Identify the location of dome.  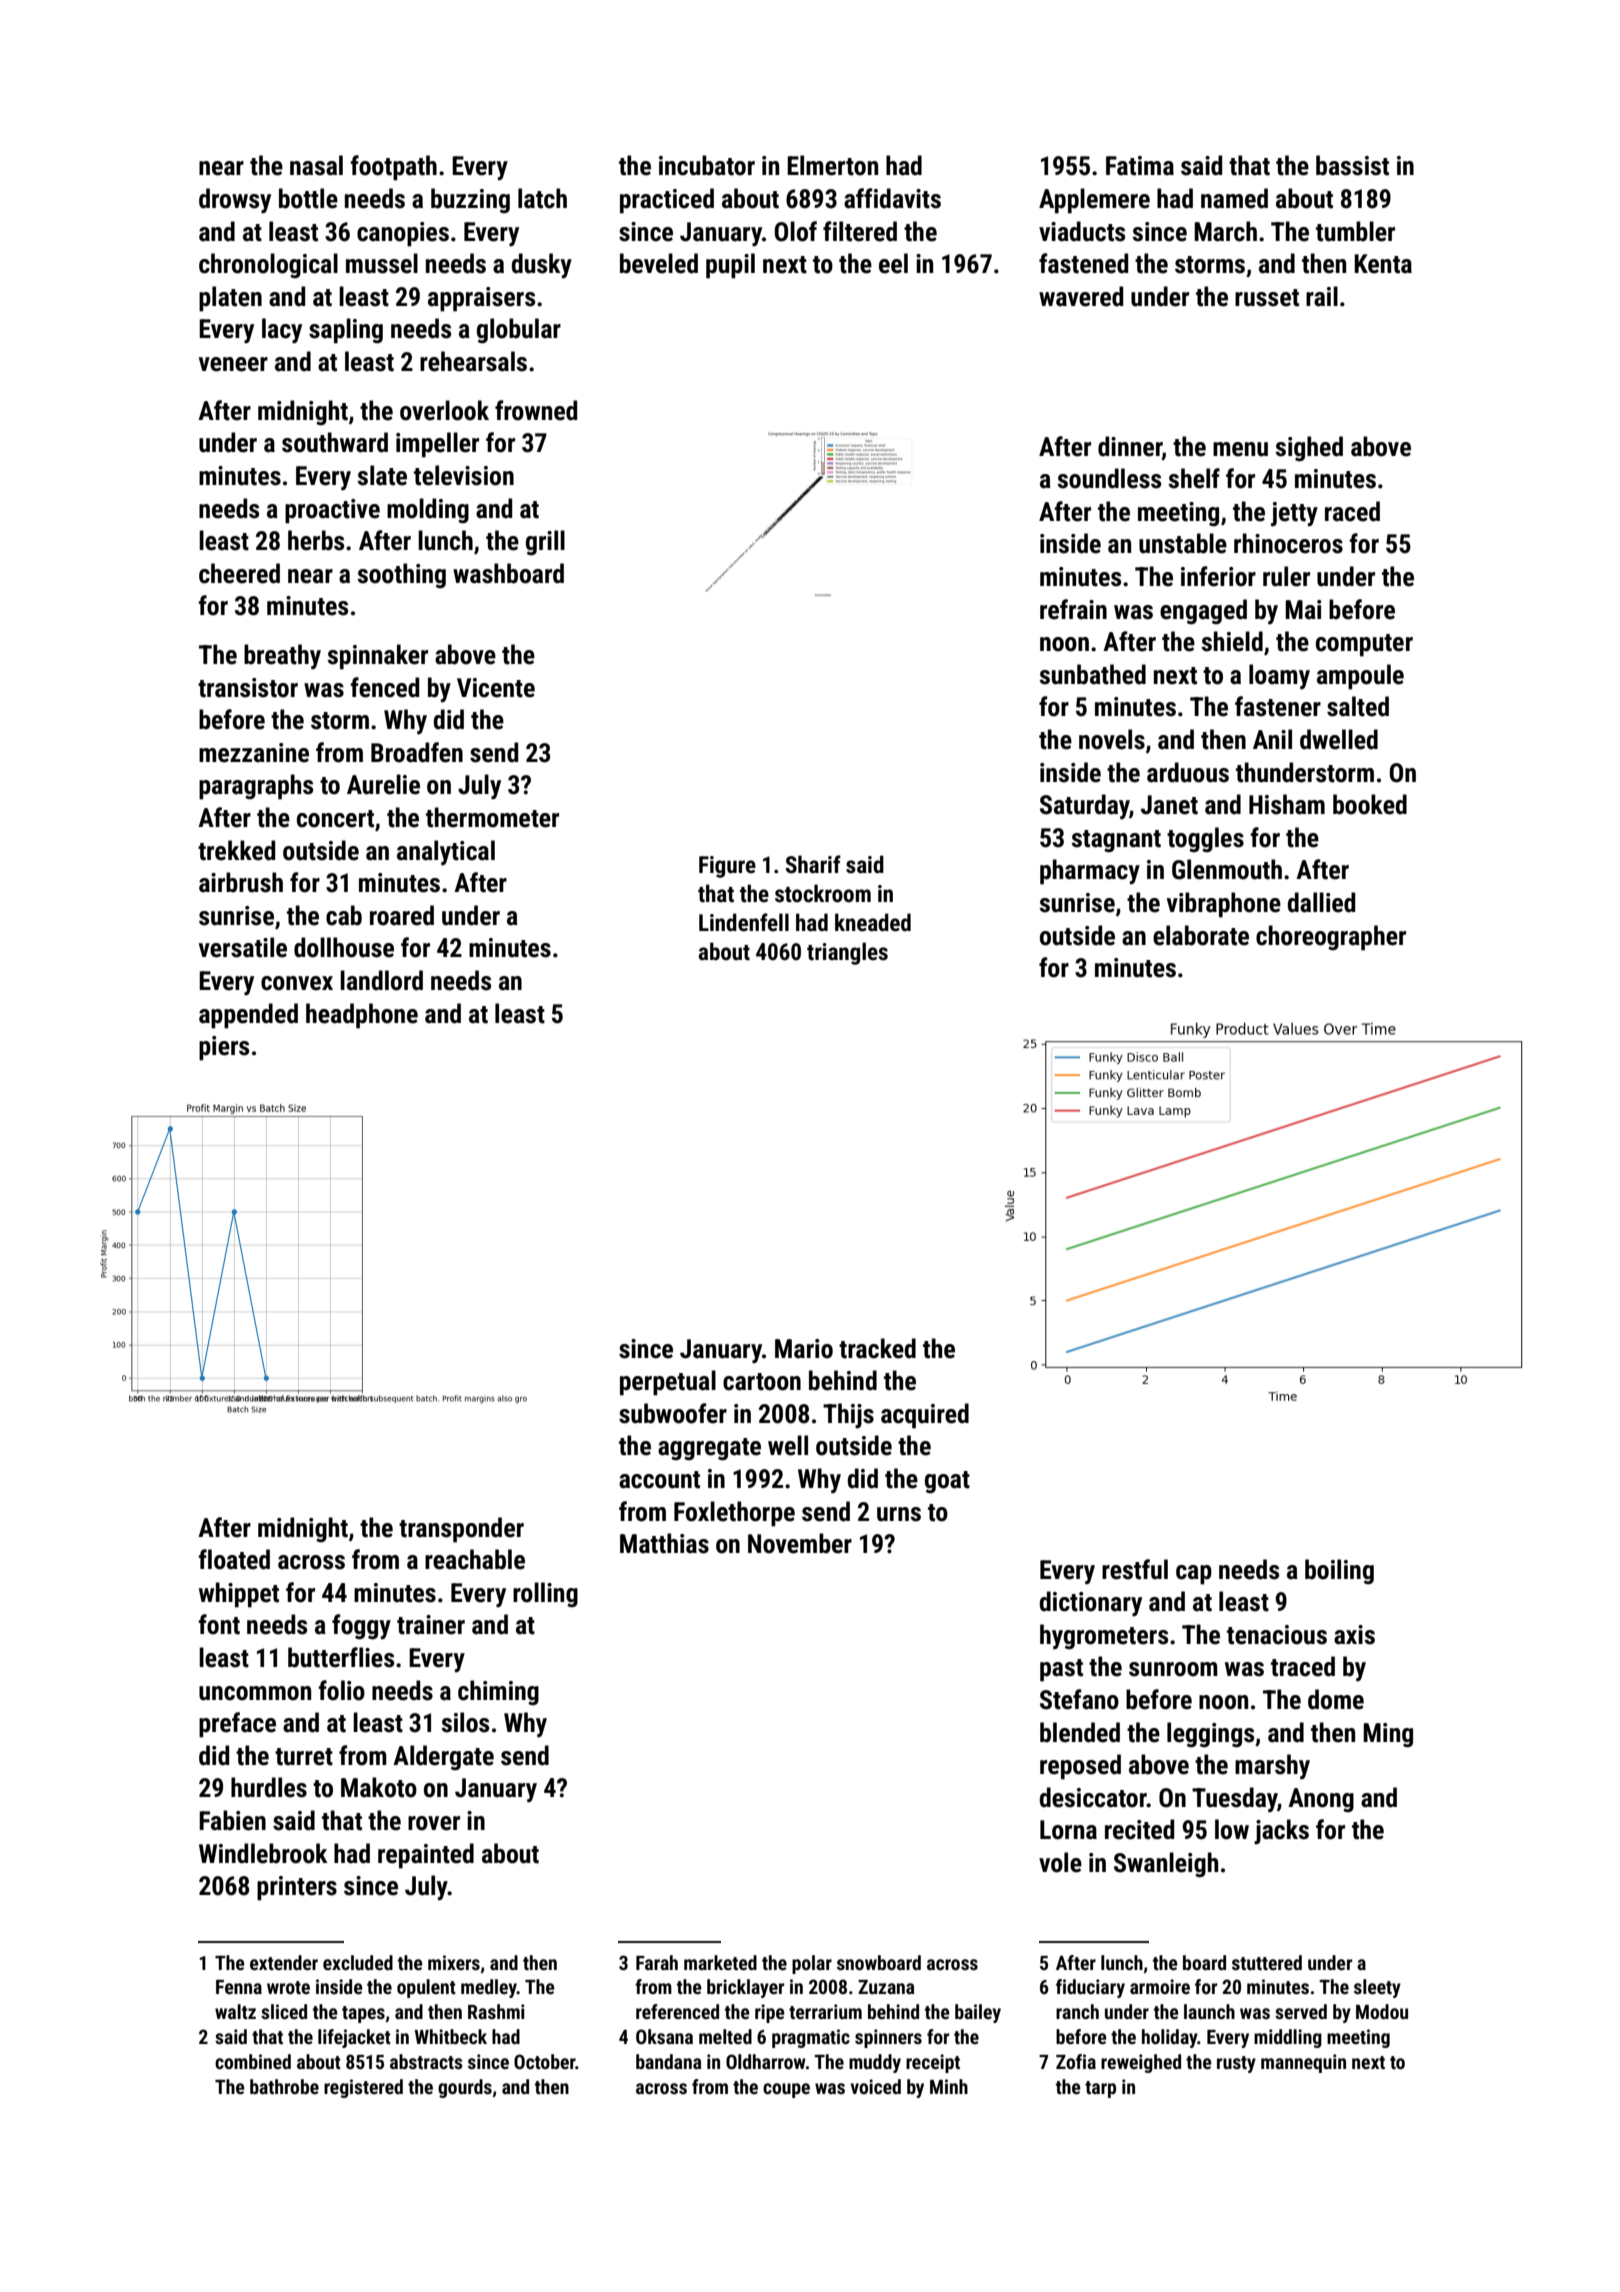
(1336, 1699).
